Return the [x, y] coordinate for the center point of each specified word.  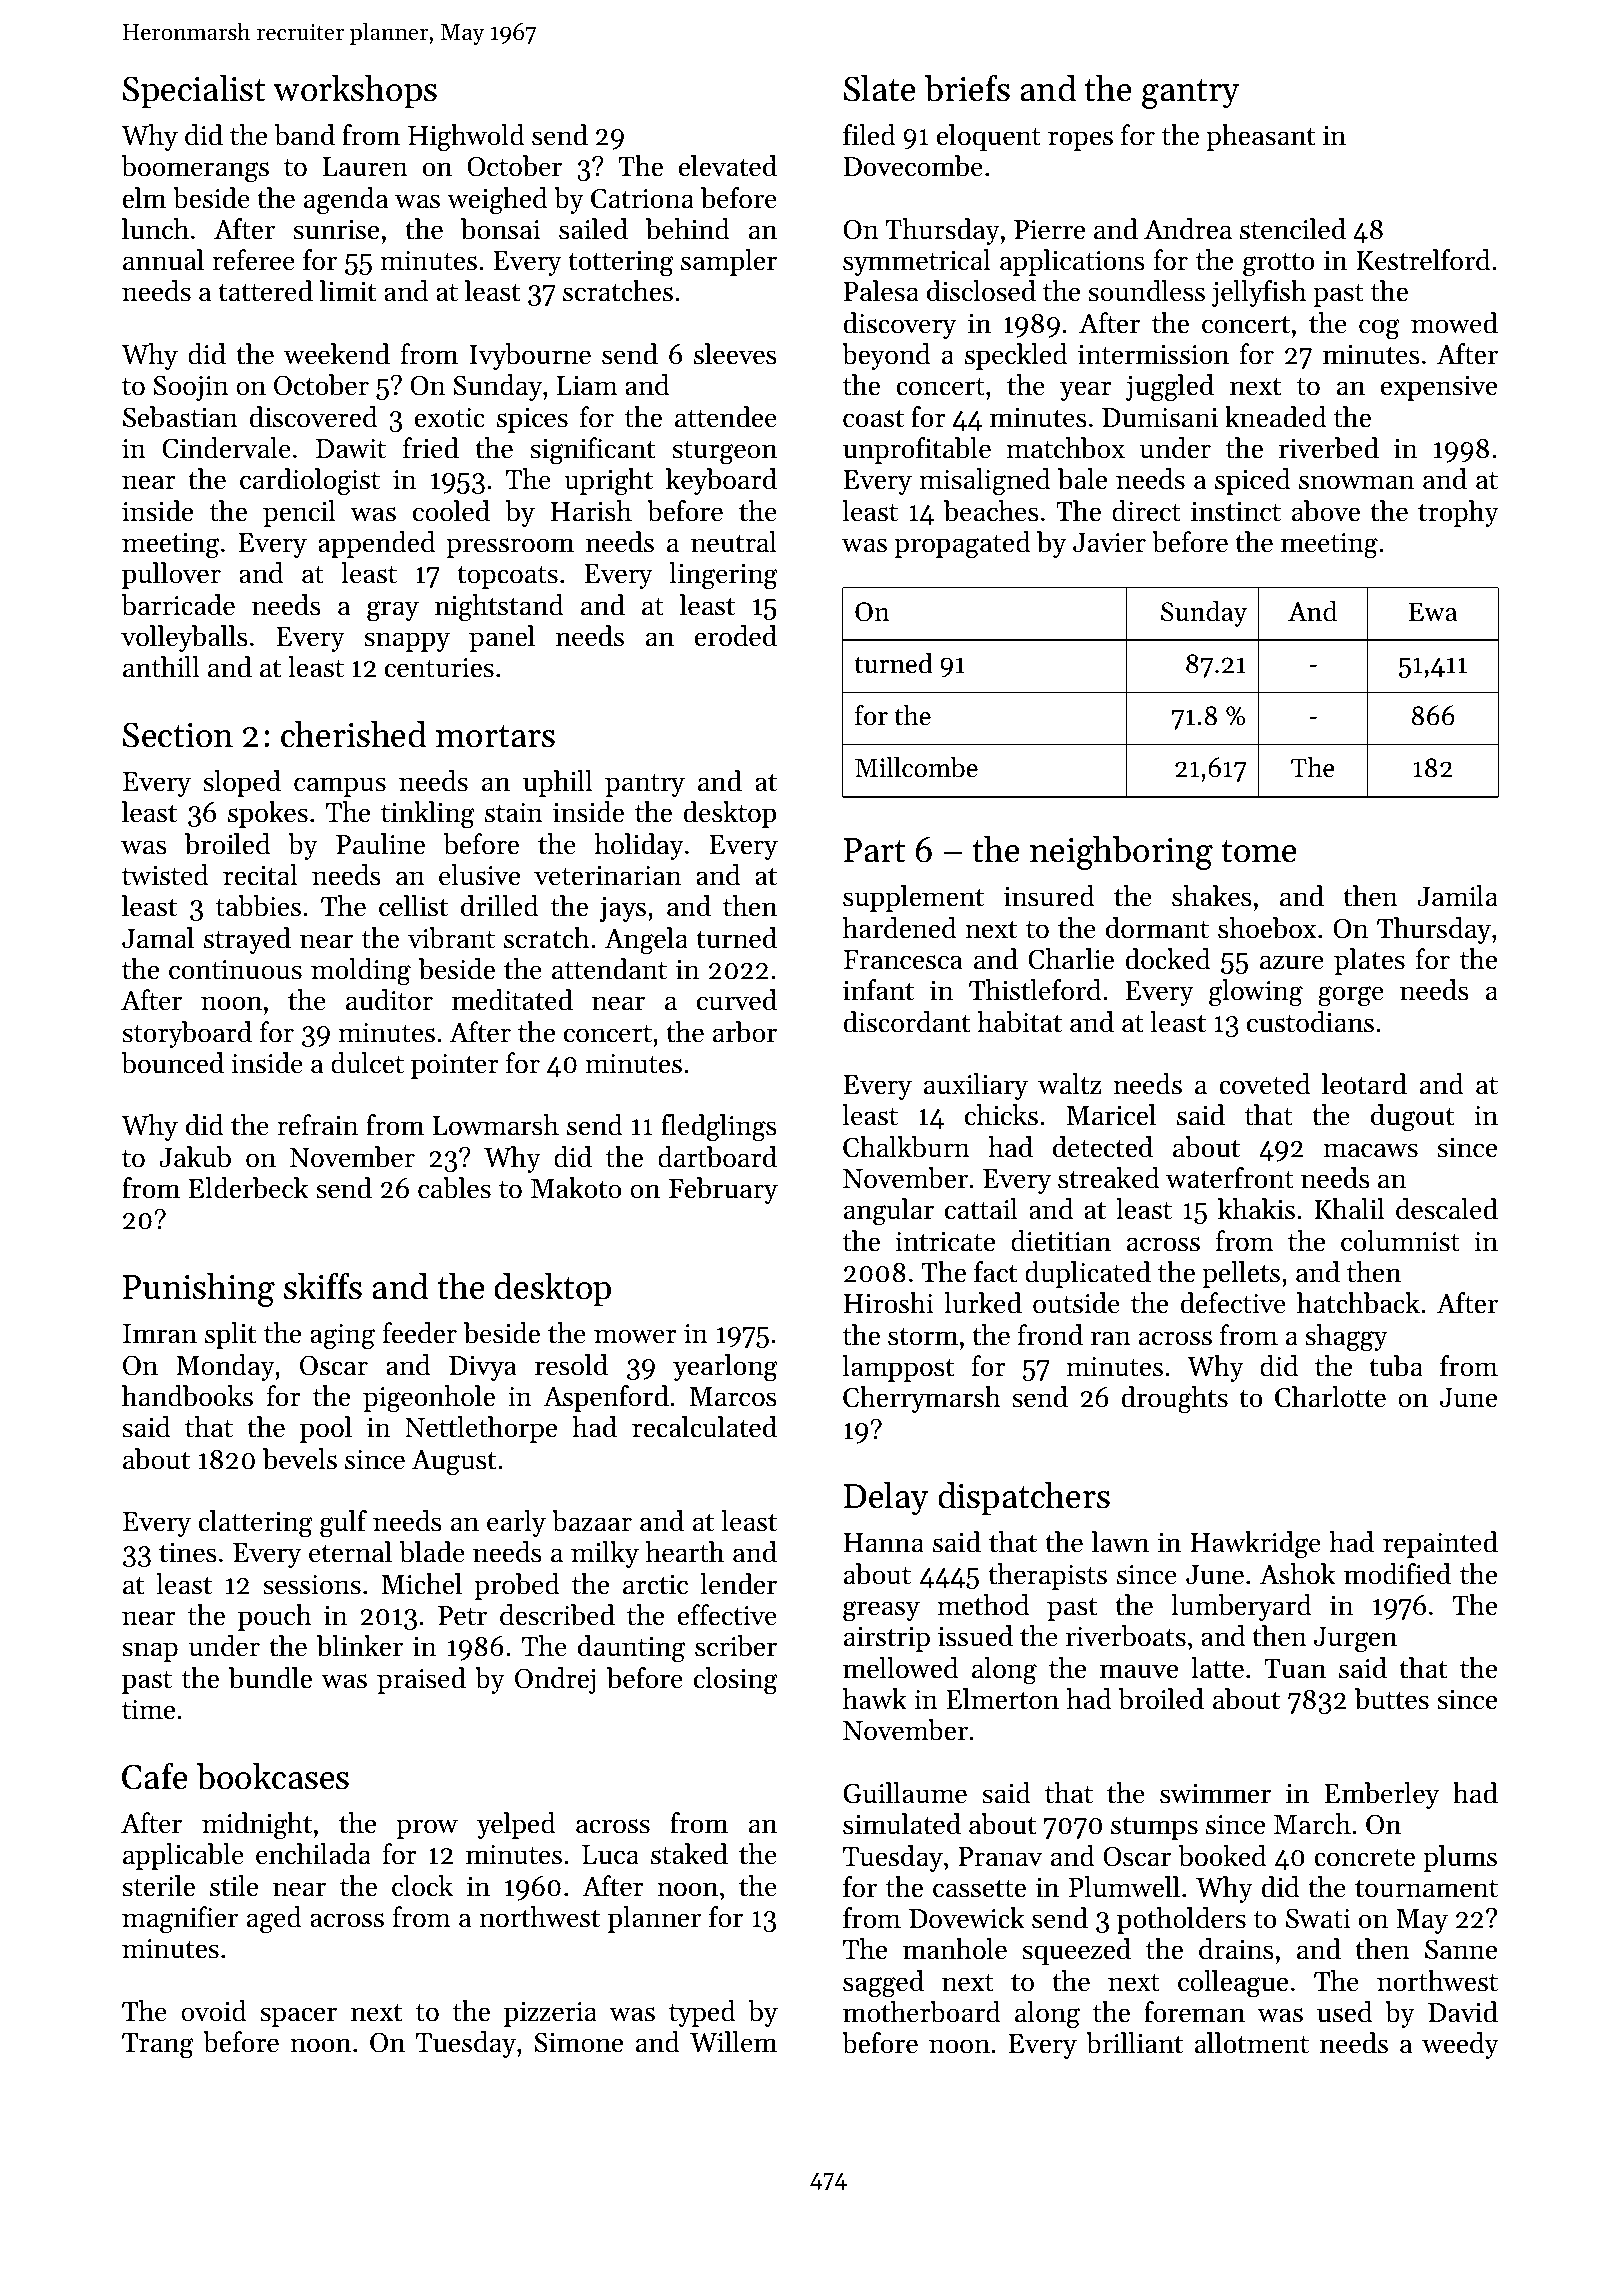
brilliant [1134, 2043]
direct [1146, 511]
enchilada [313, 1854]
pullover [171, 575]
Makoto [576, 1188]
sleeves [735, 354]
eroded [736, 636]
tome [1259, 851]
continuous [235, 970]
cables [454, 1188]
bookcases [272, 1776]
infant [878, 990]
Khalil [1349, 1208]
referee [253, 260]
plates [1369, 961]
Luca [610, 1855]
